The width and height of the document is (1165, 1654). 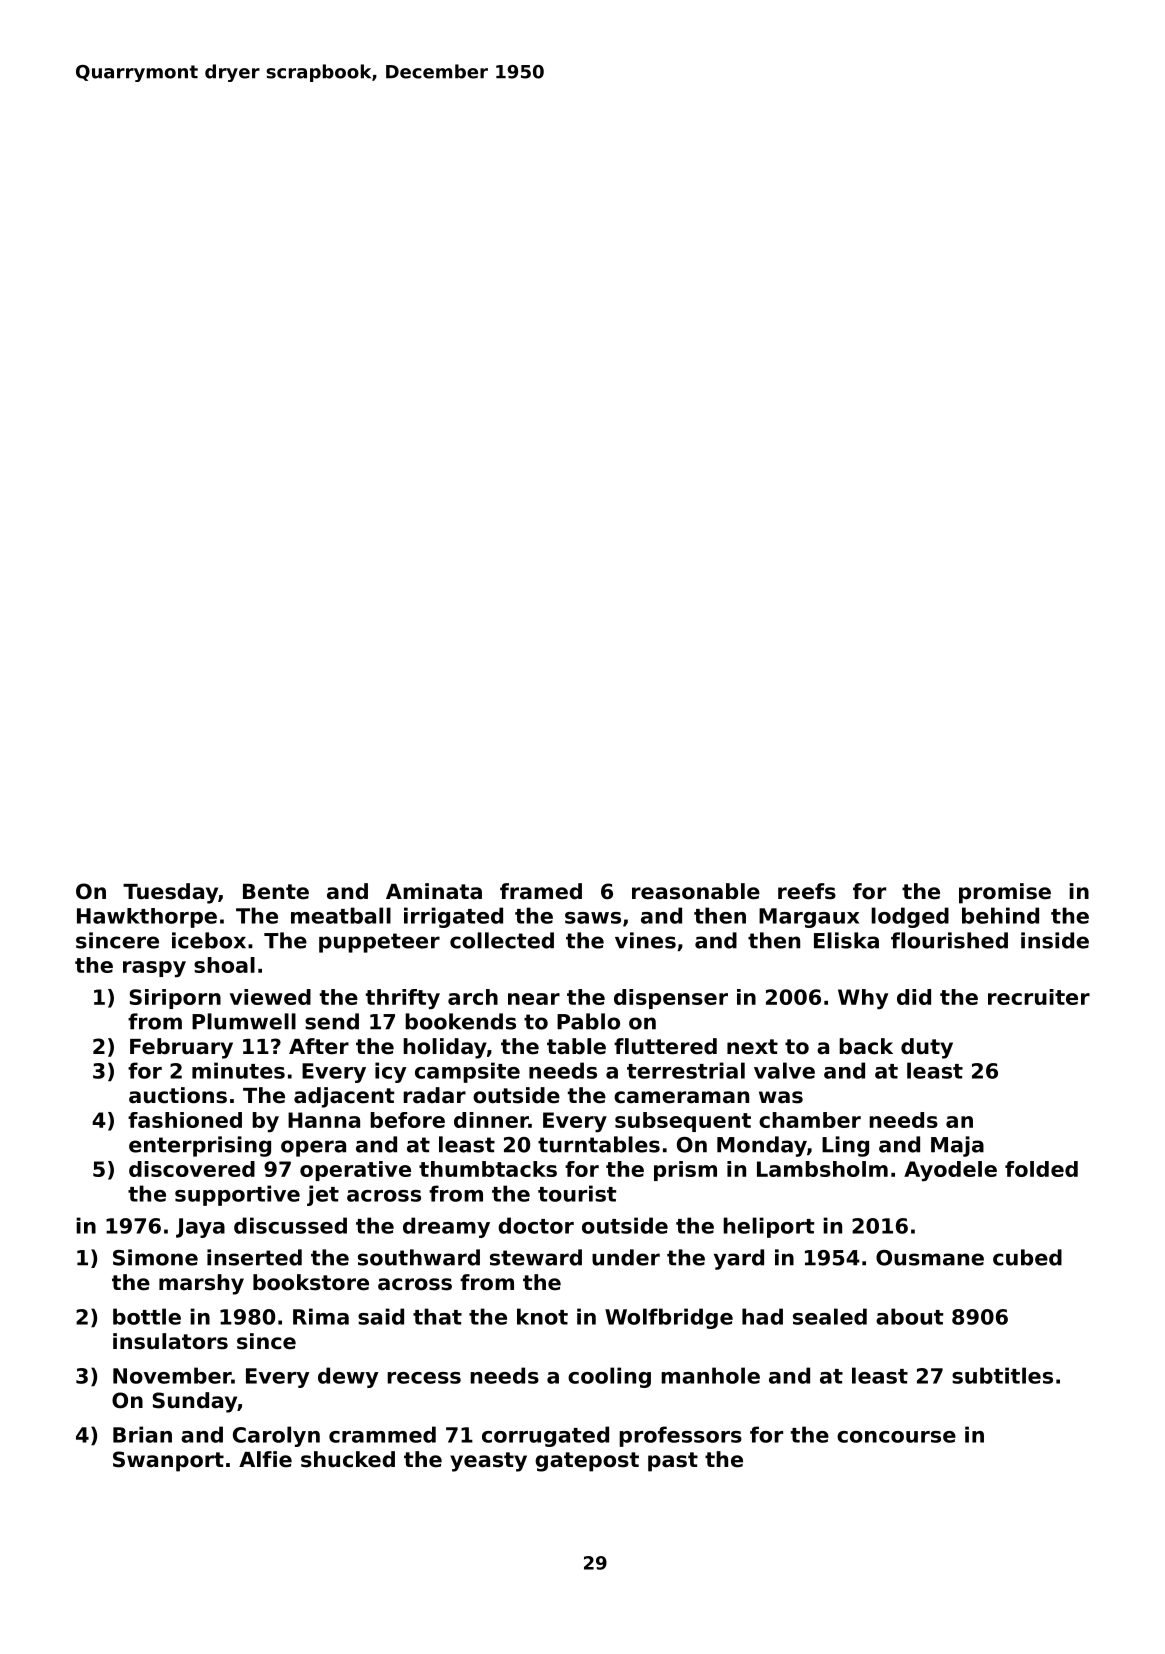 I want to click on reefs, so click(x=807, y=891).
